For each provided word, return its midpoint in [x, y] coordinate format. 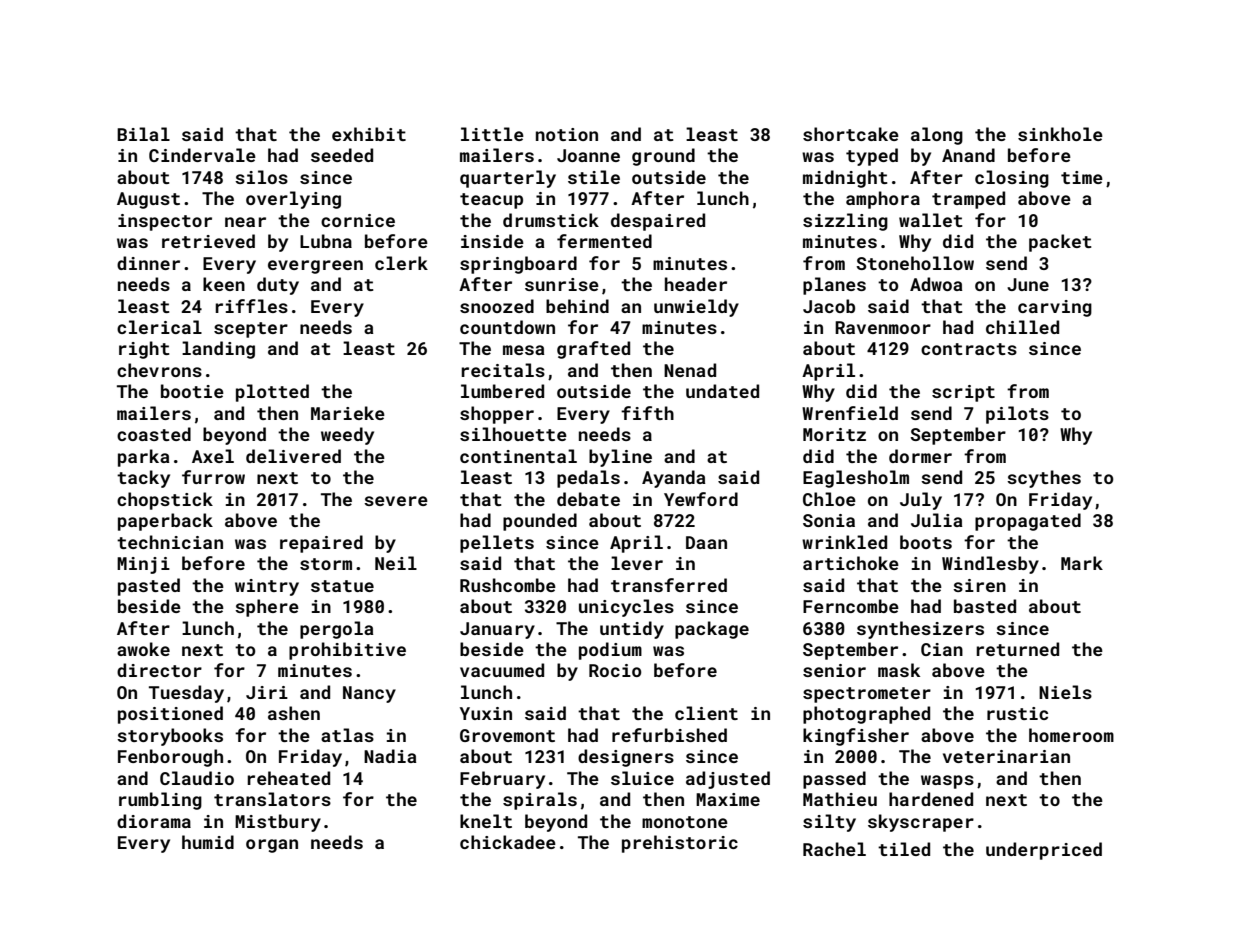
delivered [293, 456]
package [712, 630]
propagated [1028, 522]
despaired [658, 222]
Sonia [829, 520]
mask [899, 670]
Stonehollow [915, 263]
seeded [342, 155]
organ [272, 846]
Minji [143, 565]
